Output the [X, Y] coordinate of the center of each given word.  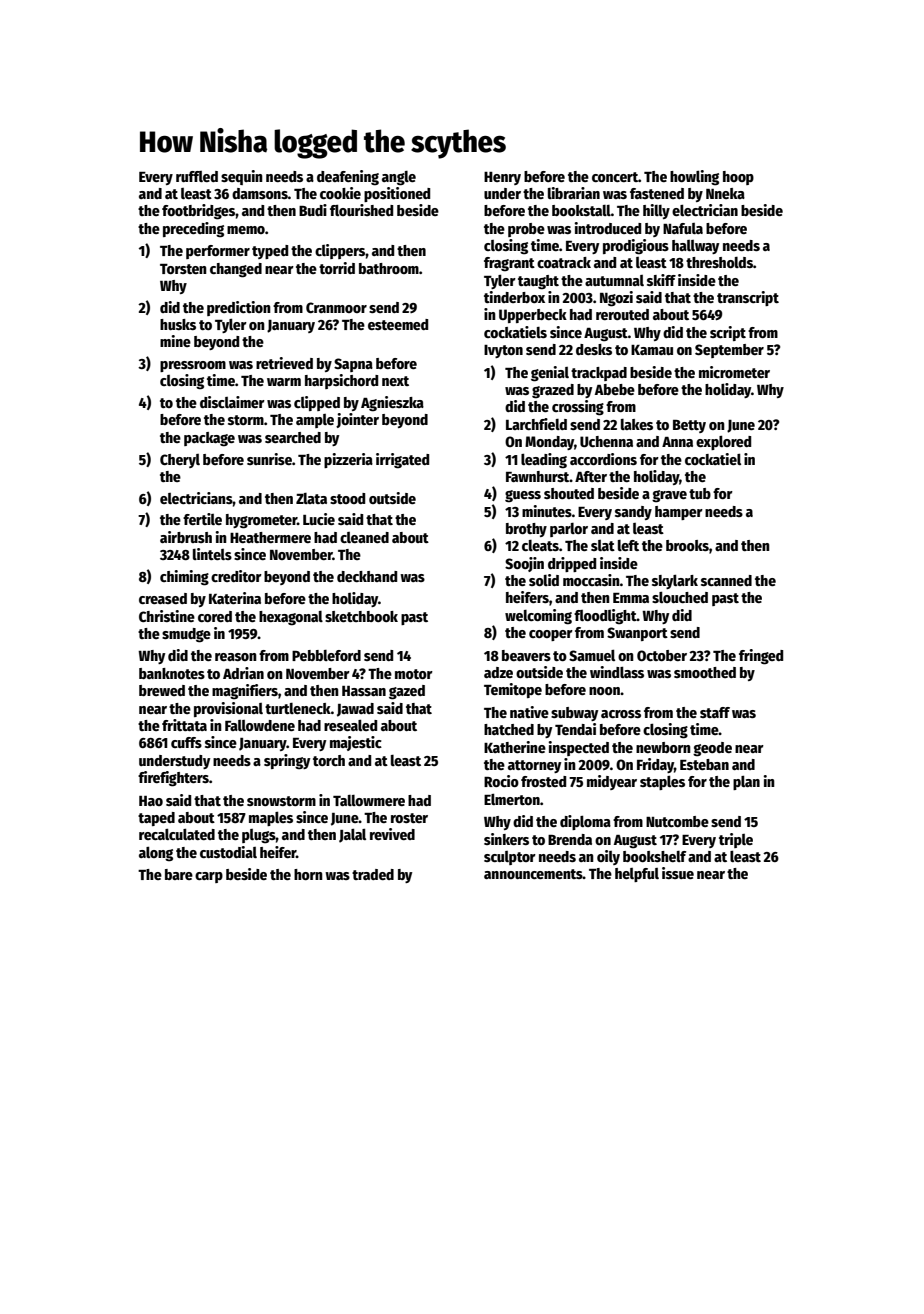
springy [287, 762]
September [729, 351]
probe [526, 230]
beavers [526, 655]
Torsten [183, 269]
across [621, 714]
